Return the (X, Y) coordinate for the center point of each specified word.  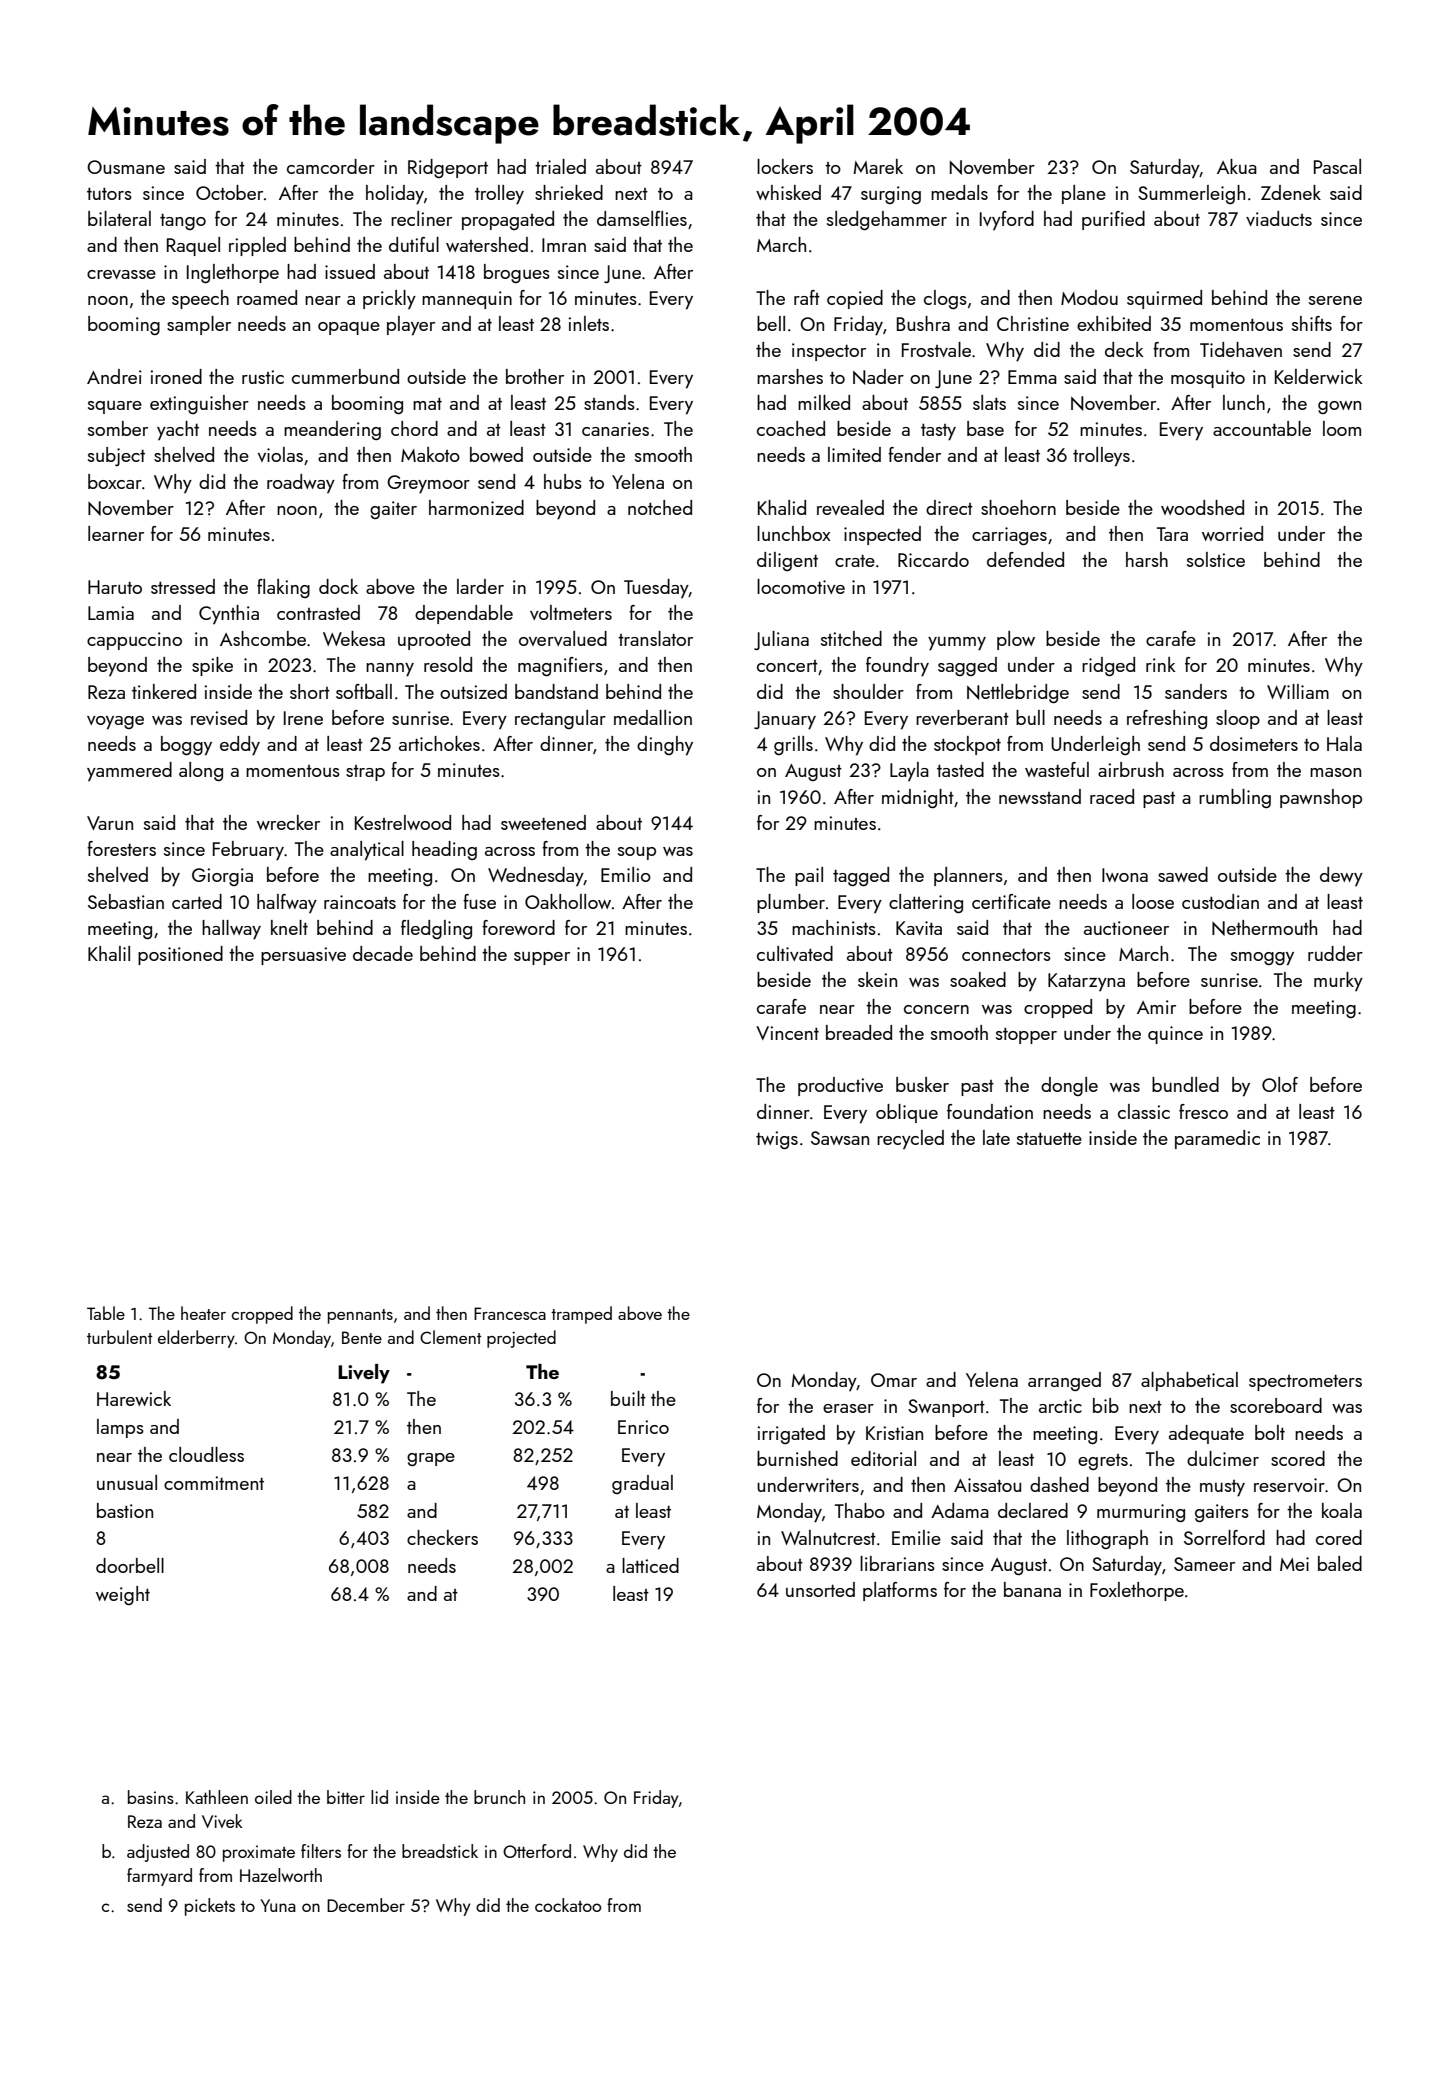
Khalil (109, 953)
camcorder (331, 166)
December (366, 1905)
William (1298, 691)
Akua (1237, 166)
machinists (834, 927)
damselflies (642, 218)
